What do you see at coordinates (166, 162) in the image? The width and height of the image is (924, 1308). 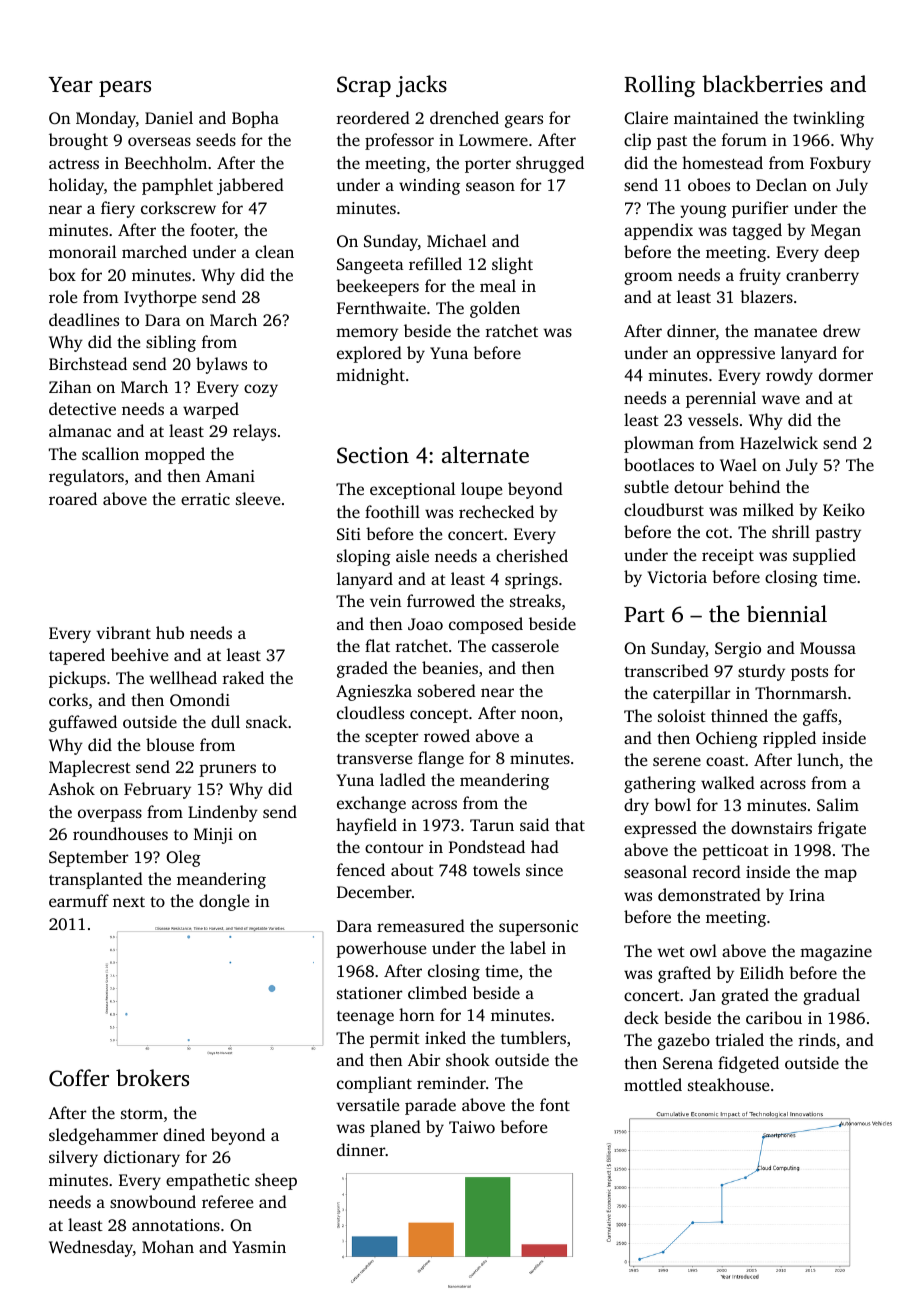 I see `Beechholm` at bounding box center [166, 162].
